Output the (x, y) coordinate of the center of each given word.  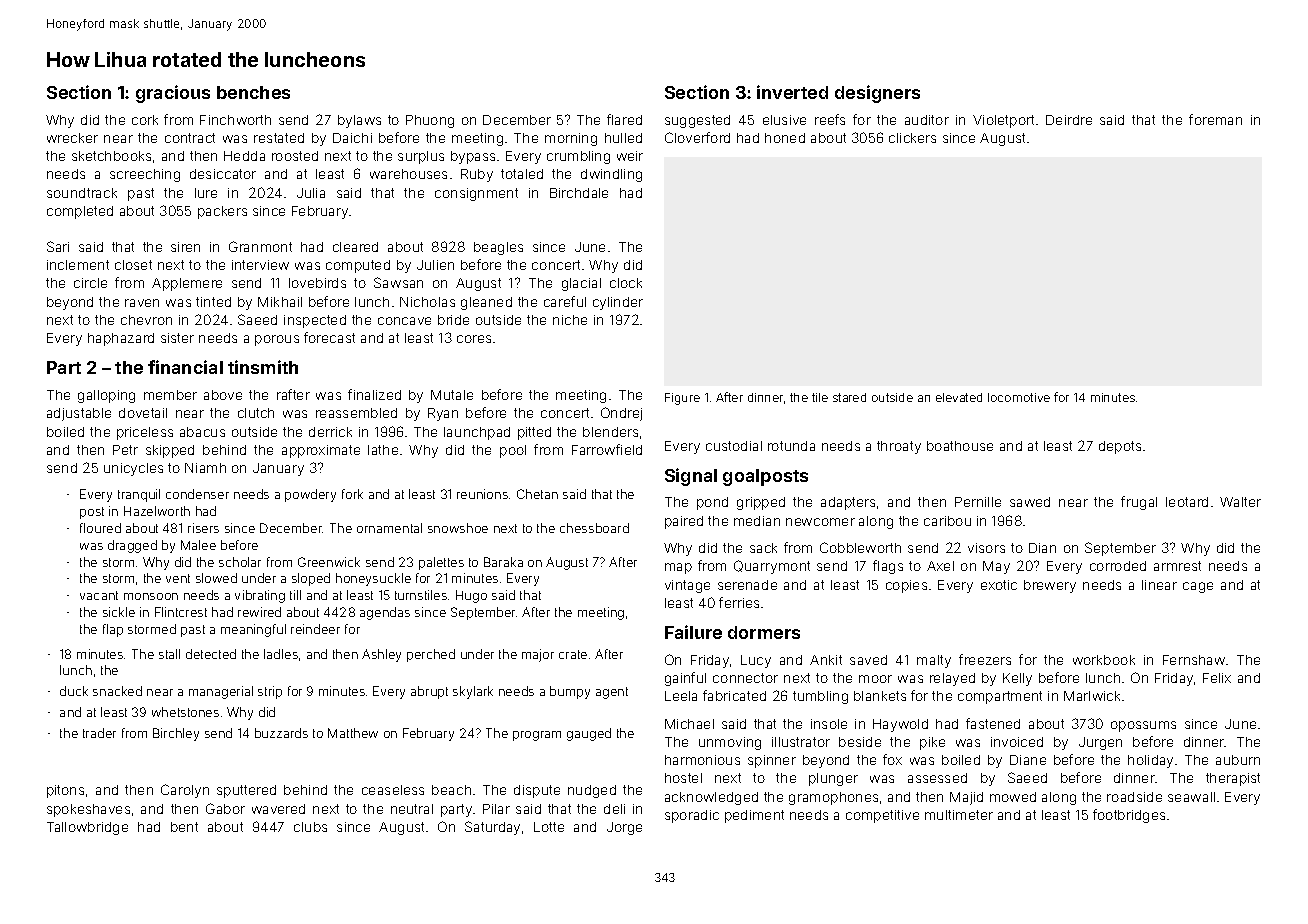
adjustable (79, 414)
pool (513, 451)
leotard (1187, 502)
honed (785, 138)
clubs (310, 827)
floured (100, 528)
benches (253, 92)
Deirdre (1069, 120)
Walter (1240, 502)
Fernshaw (1194, 660)
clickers (912, 138)
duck (74, 691)
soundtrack (82, 193)
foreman (1215, 119)
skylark (473, 692)
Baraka (503, 562)
